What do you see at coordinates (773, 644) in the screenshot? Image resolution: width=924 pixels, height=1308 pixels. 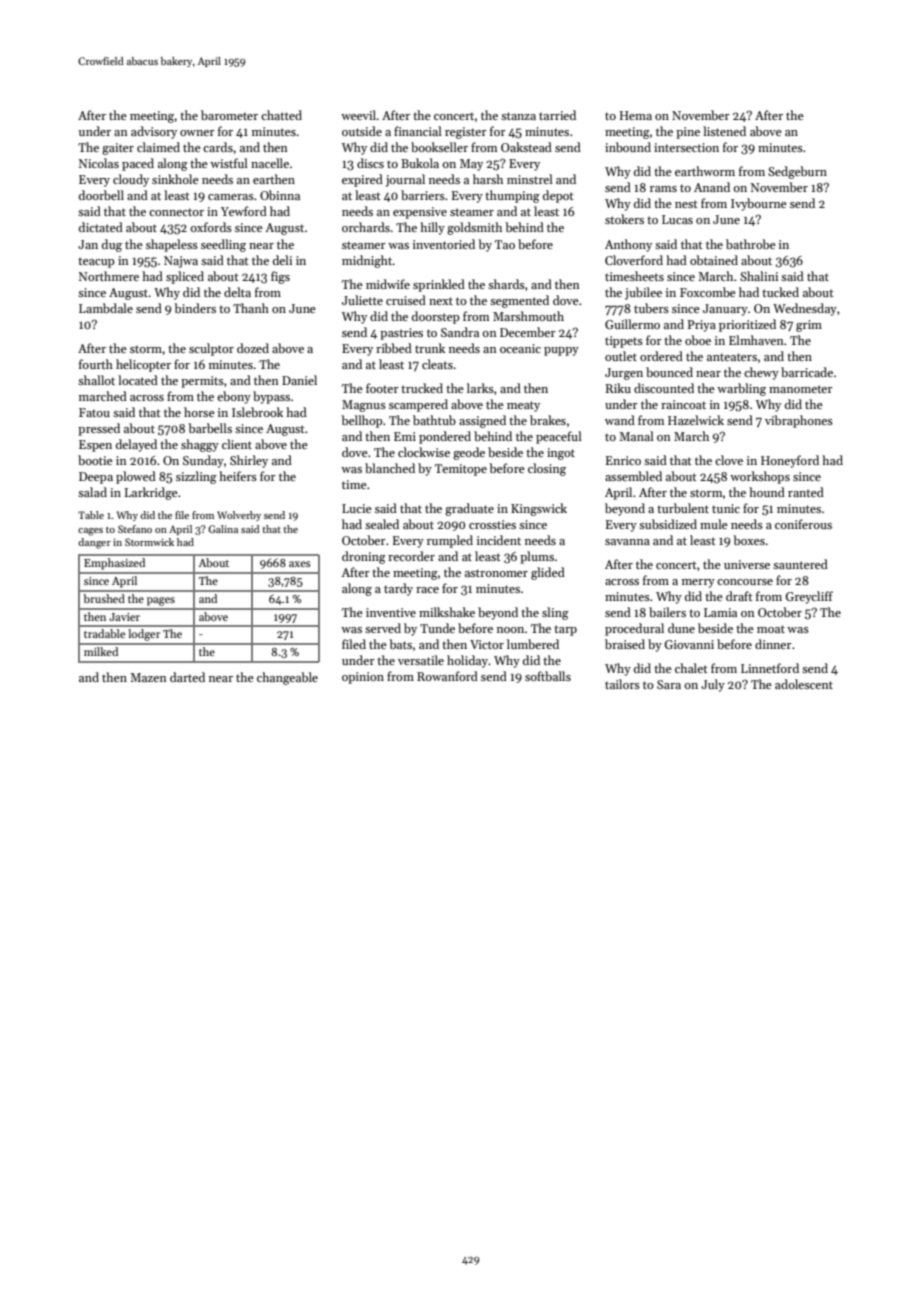 I see `dinner` at bounding box center [773, 644].
